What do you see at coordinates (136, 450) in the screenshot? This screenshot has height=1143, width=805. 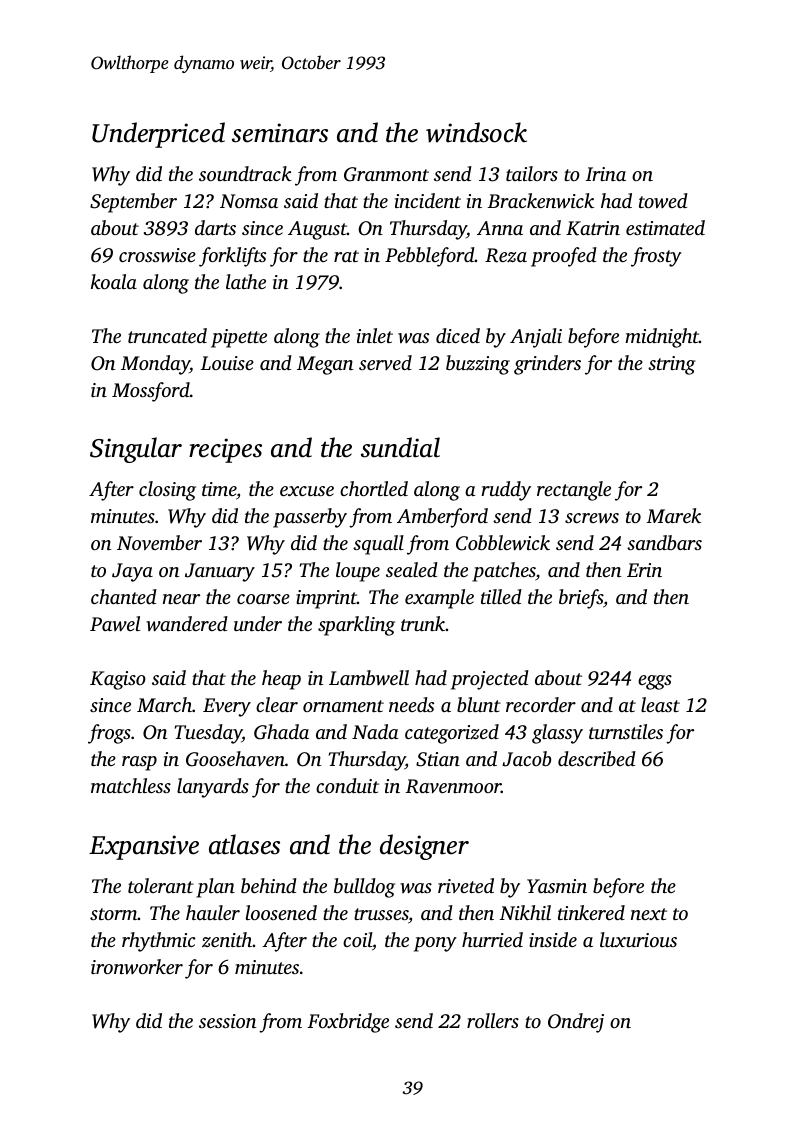 I see `Singular` at bounding box center [136, 450].
